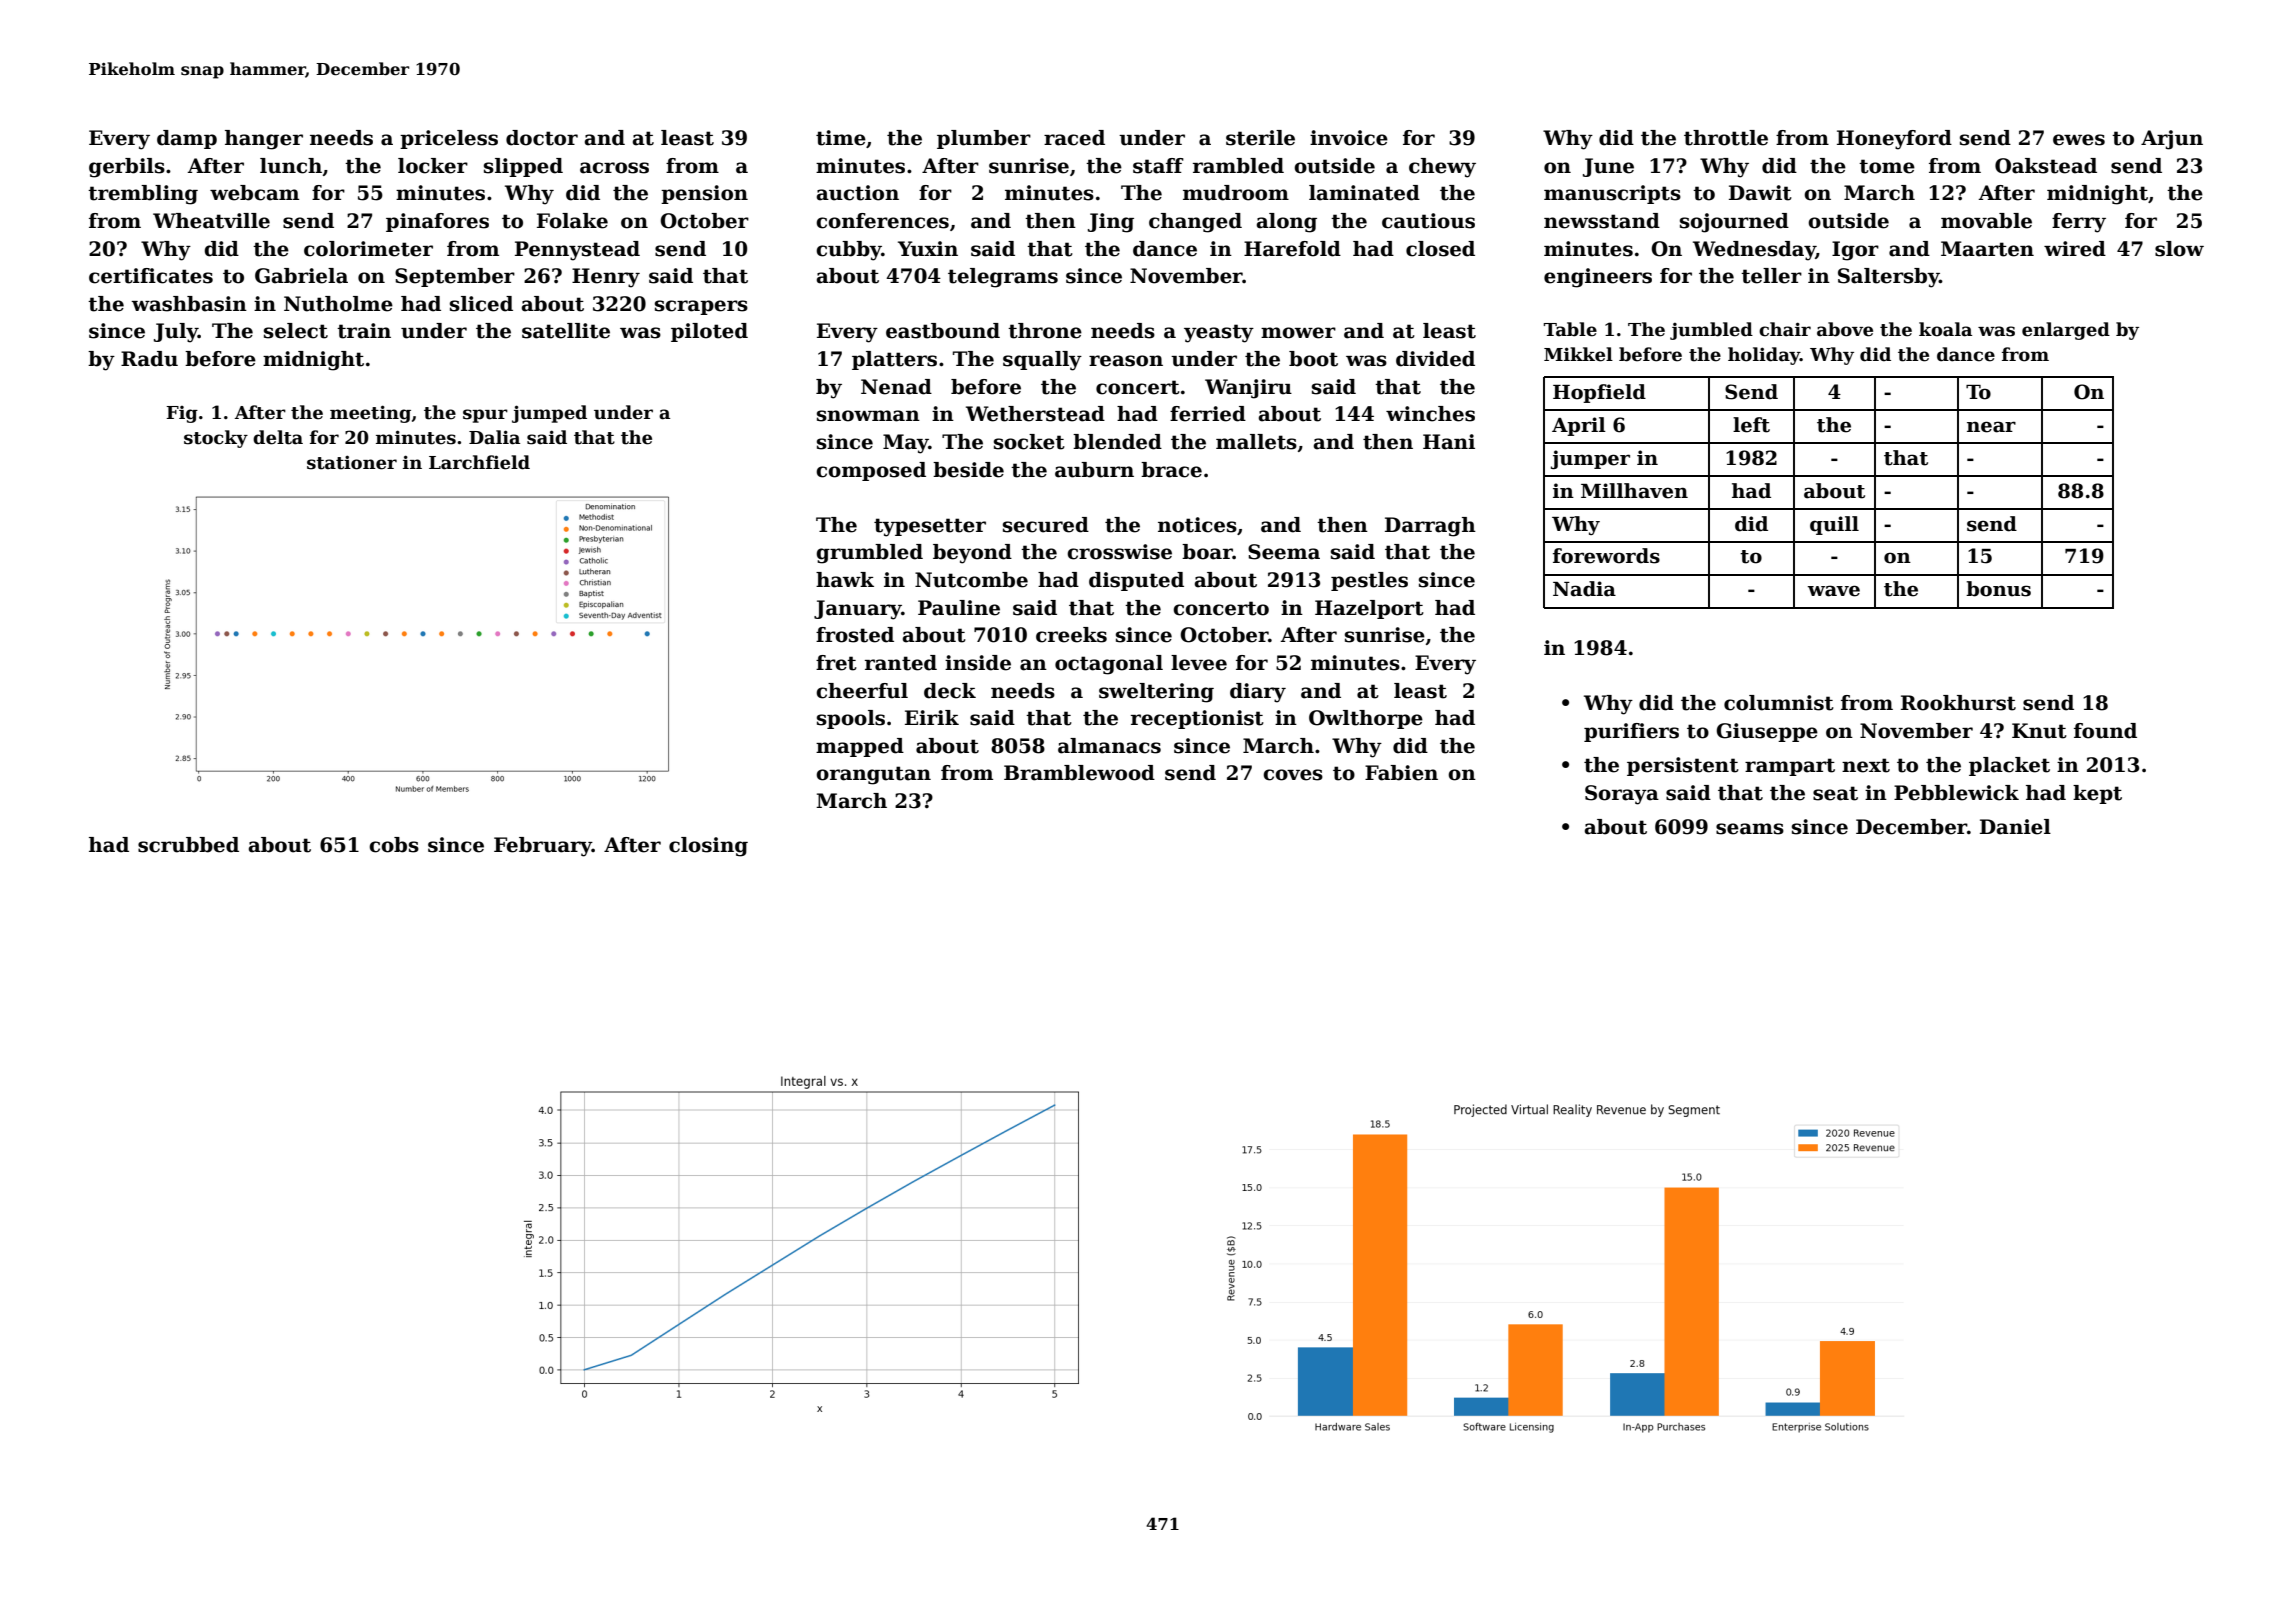  Describe the element at coordinates (1834, 525) in the document. I see `quill` at that location.
